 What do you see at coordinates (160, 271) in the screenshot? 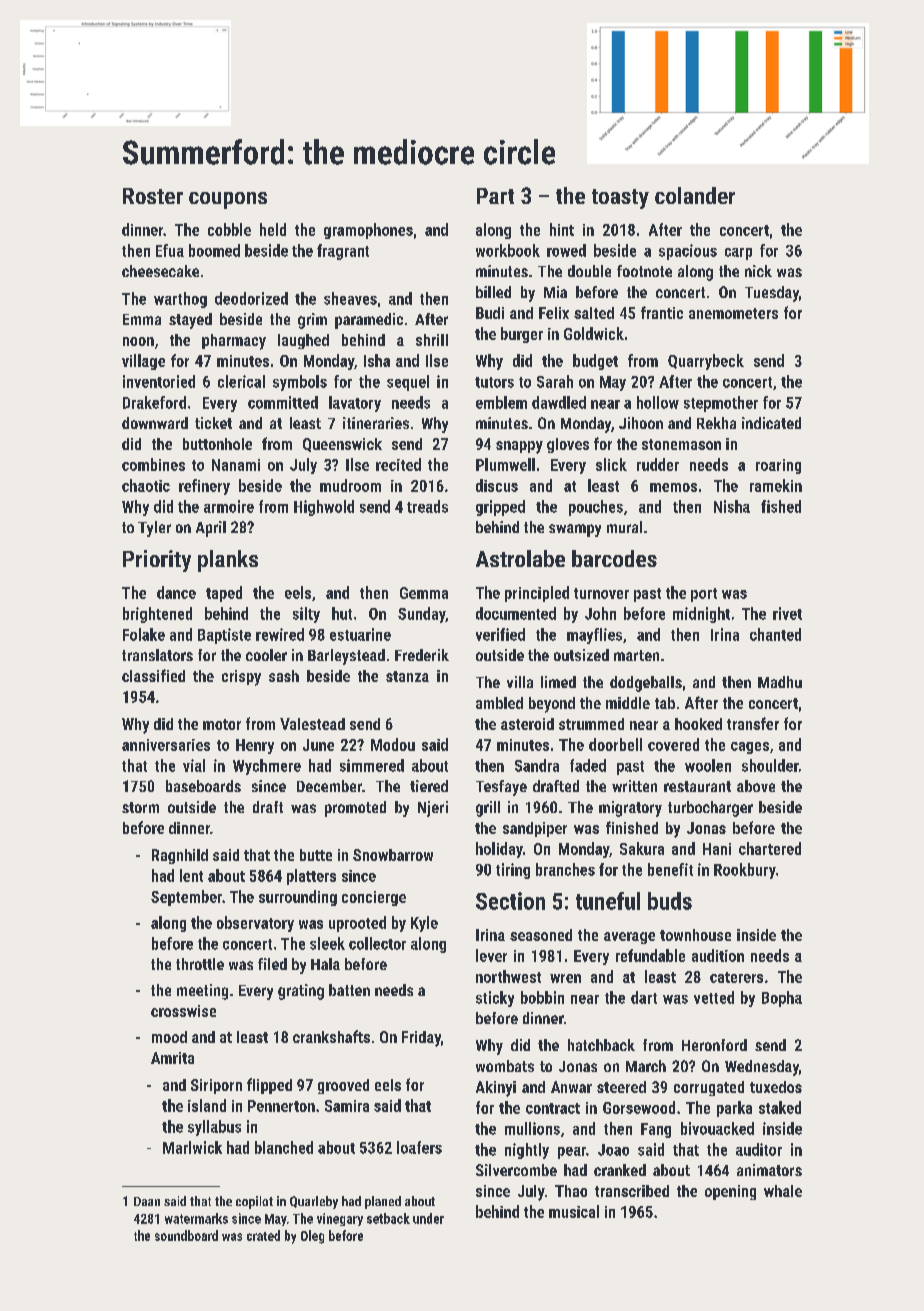
I see `cheesecake` at bounding box center [160, 271].
